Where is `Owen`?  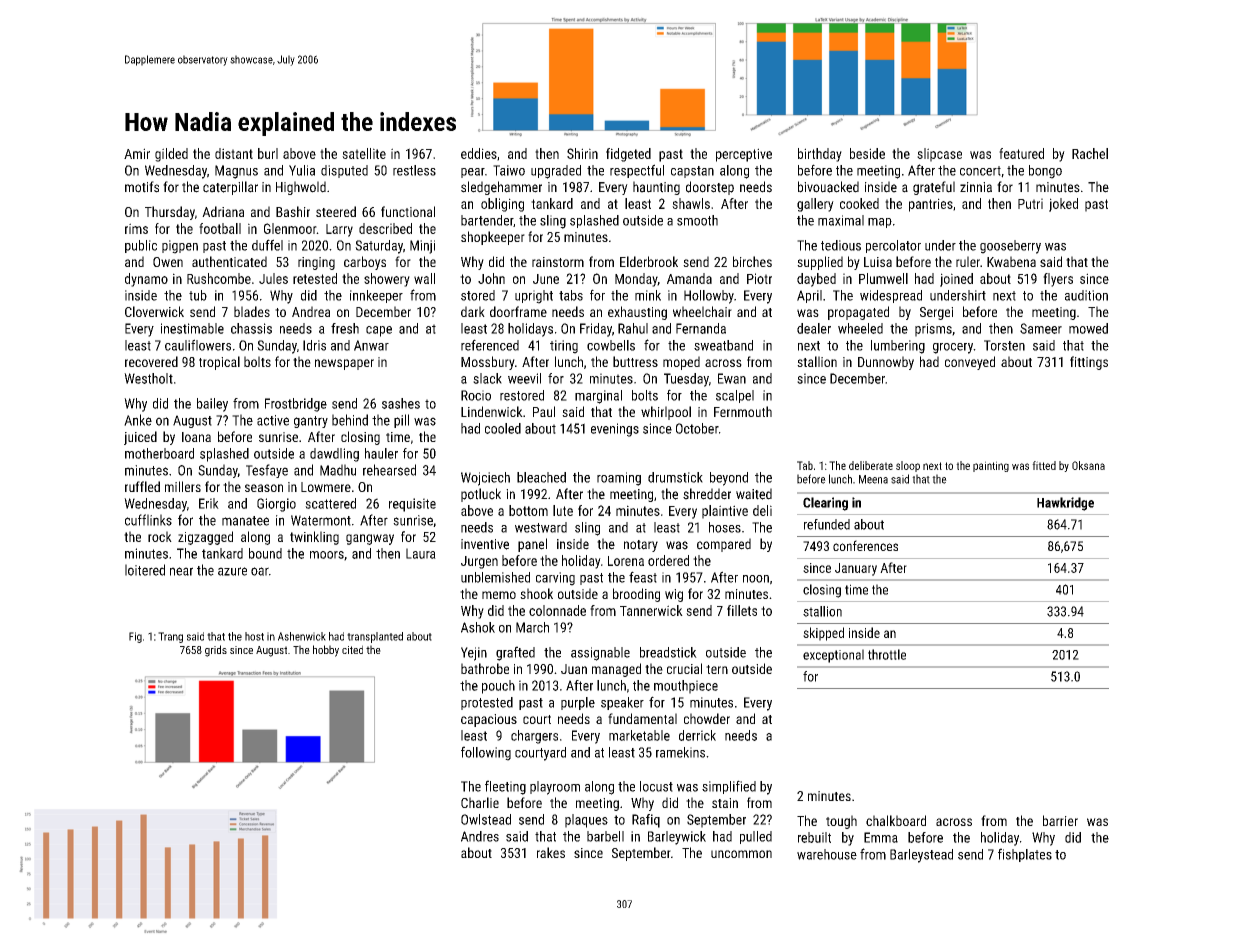
Owen is located at coordinates (168, 262).
